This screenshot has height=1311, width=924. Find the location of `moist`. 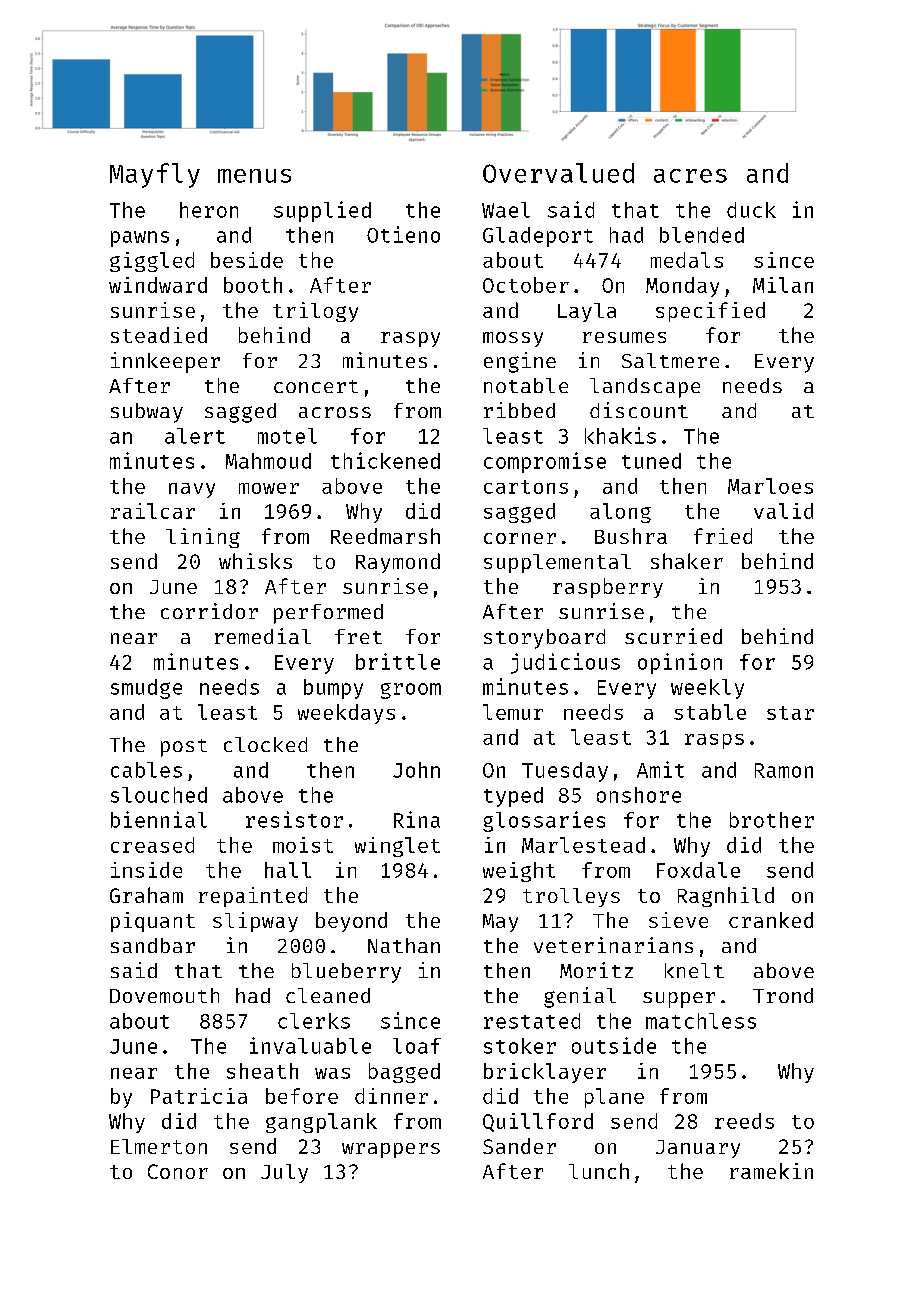

moist is located at coordinates (303, 845).
